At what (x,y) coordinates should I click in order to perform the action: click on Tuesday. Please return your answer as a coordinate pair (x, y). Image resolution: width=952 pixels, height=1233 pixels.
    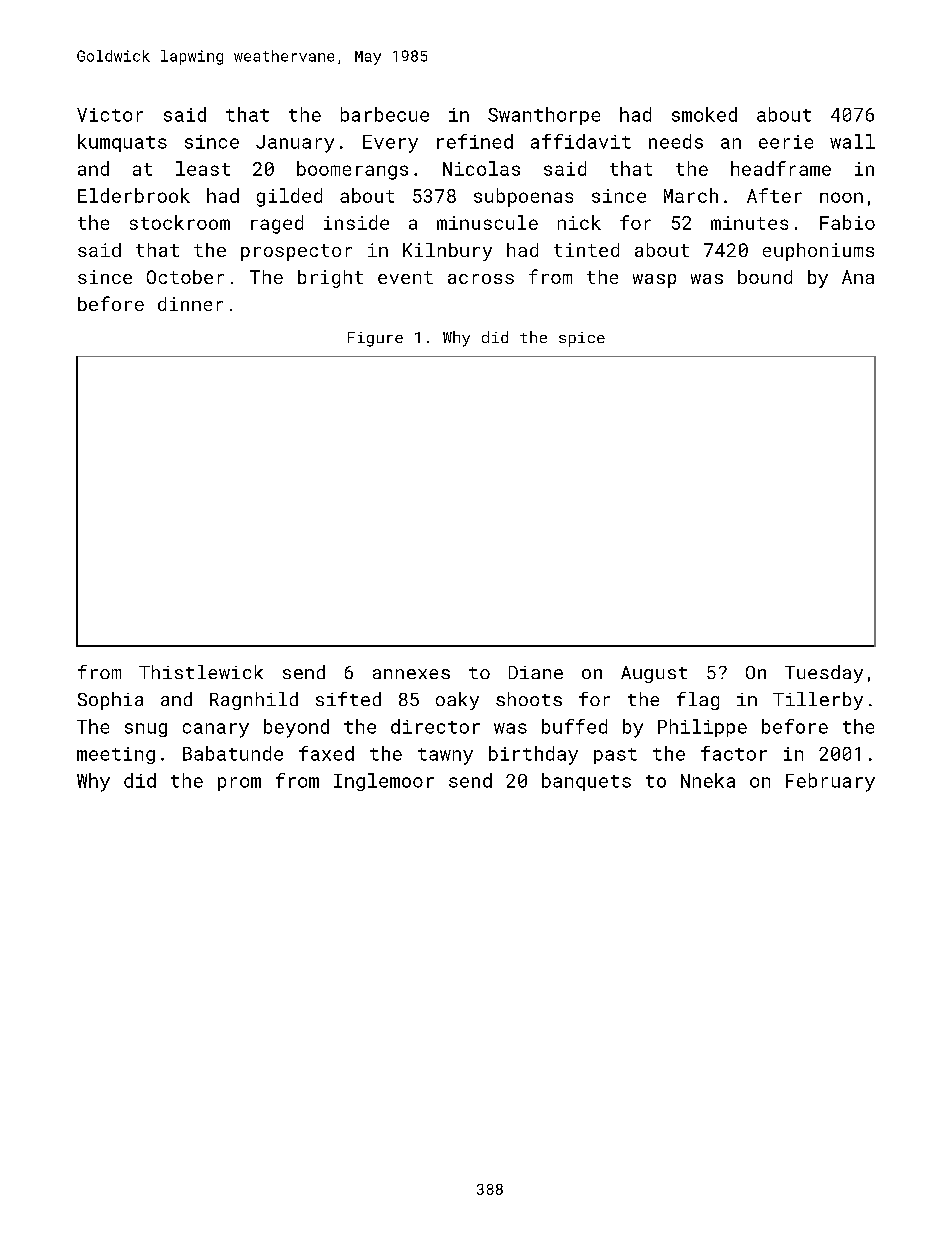
    Looking at the image, I should click on (824, 674).
